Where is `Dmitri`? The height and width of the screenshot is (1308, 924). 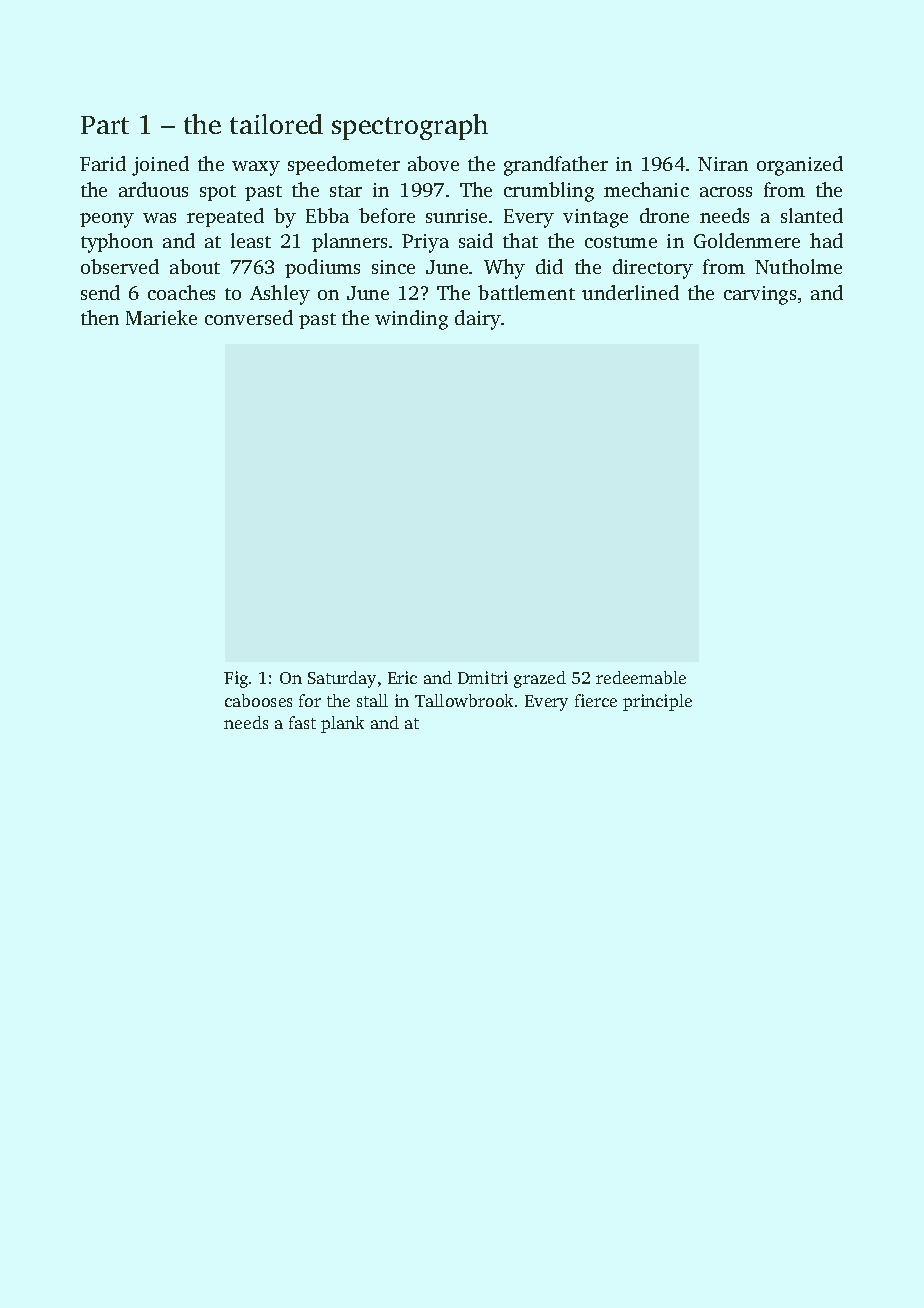
Dmitri is located at coordinates (483, 677).
